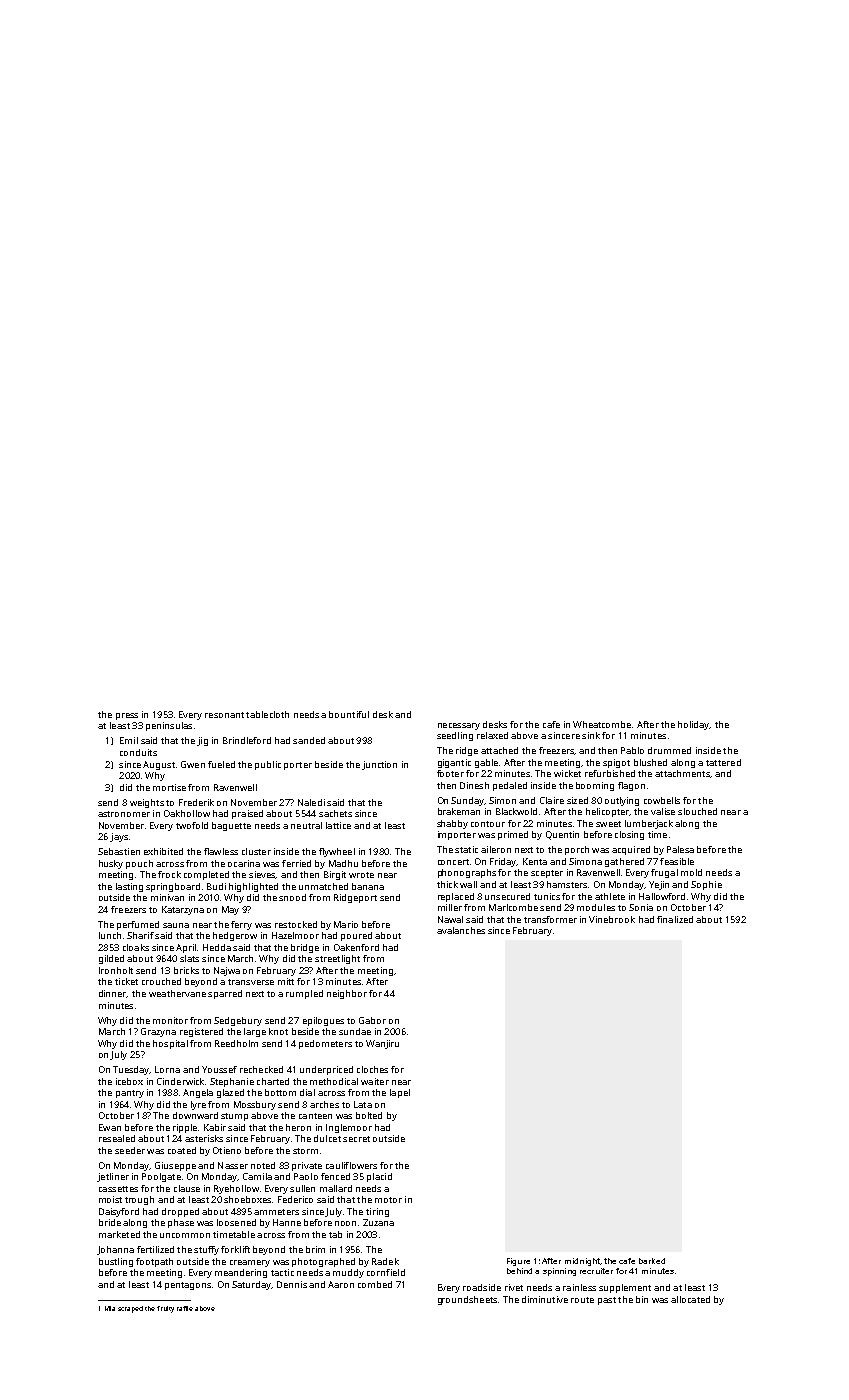  What do you see at coordinates (591, 735) in the screenshot?
I see `sink` at bounding box center [591, 735].
